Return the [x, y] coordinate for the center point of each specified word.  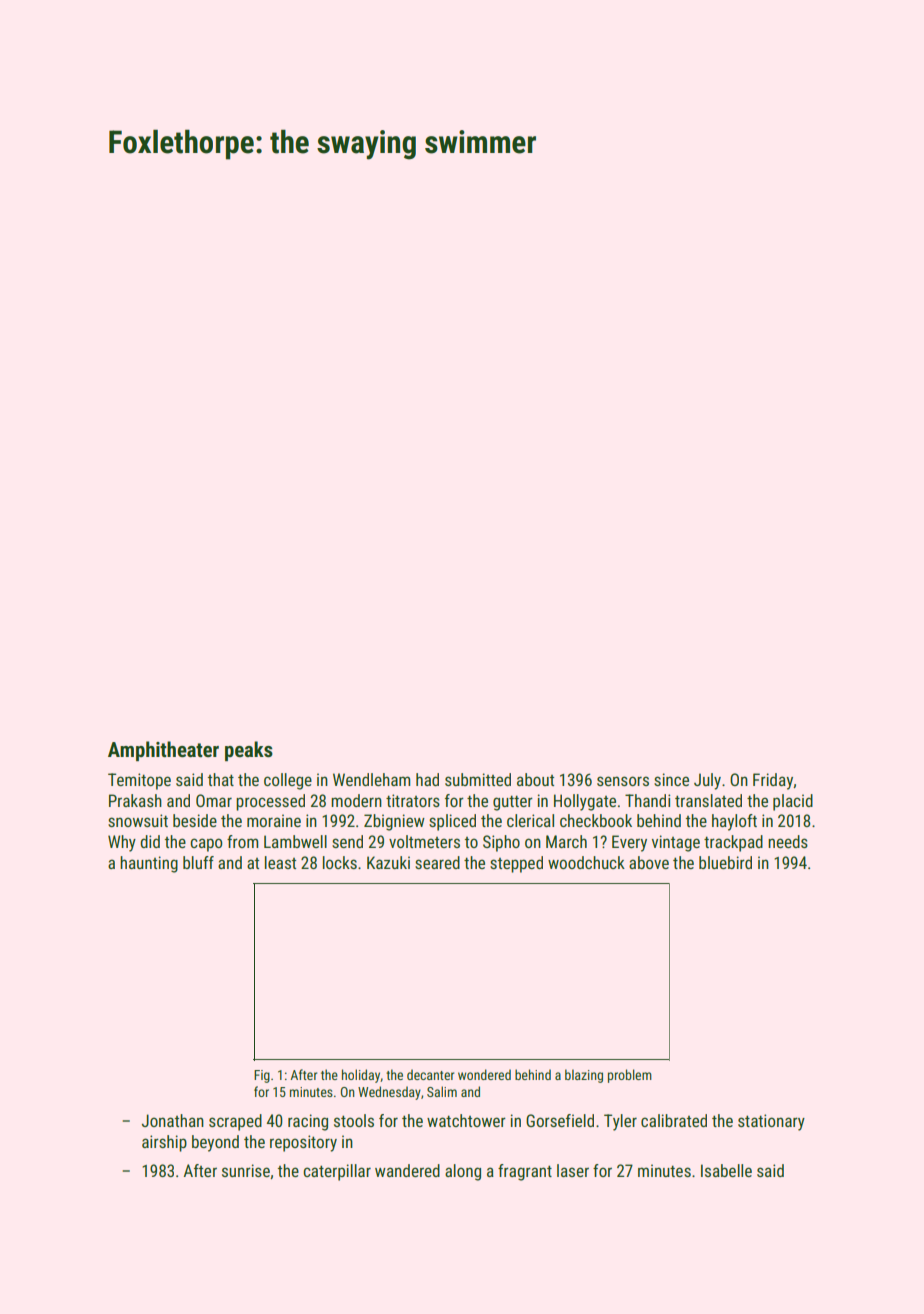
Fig [262, 1076]
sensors [623, 781]
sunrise [246, 1170]
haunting [149, 864]
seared [437, 862]
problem [630, 1076]
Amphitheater [163, 751]
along [463, 1172]
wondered [484, 1074]
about [535, 779]
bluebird [725, 862]
